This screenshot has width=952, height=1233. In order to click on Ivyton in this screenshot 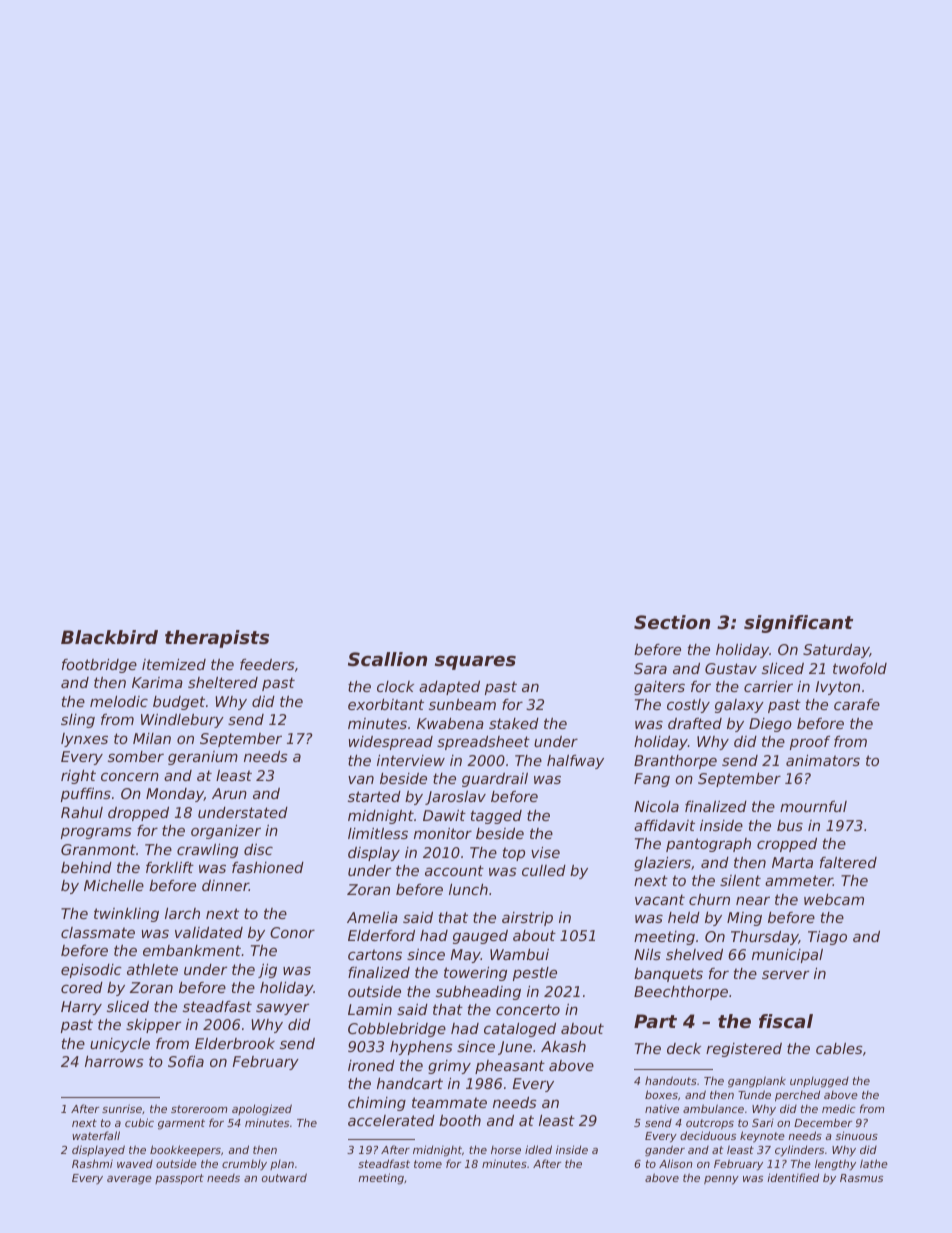, I will do `click(837, 688)`.
